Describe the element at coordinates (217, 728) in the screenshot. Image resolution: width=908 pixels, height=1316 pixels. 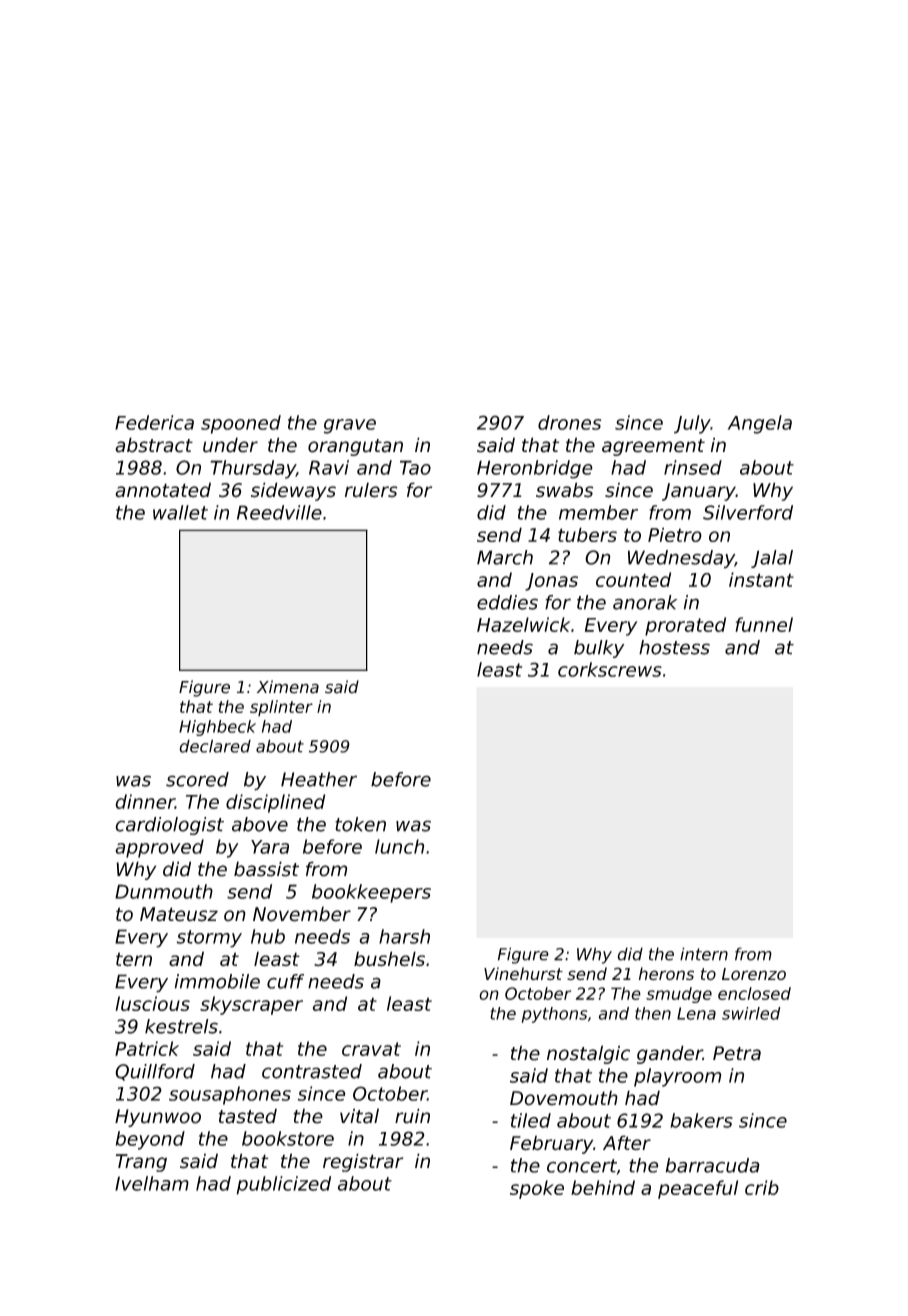
I see `Highbeck` at that location.
